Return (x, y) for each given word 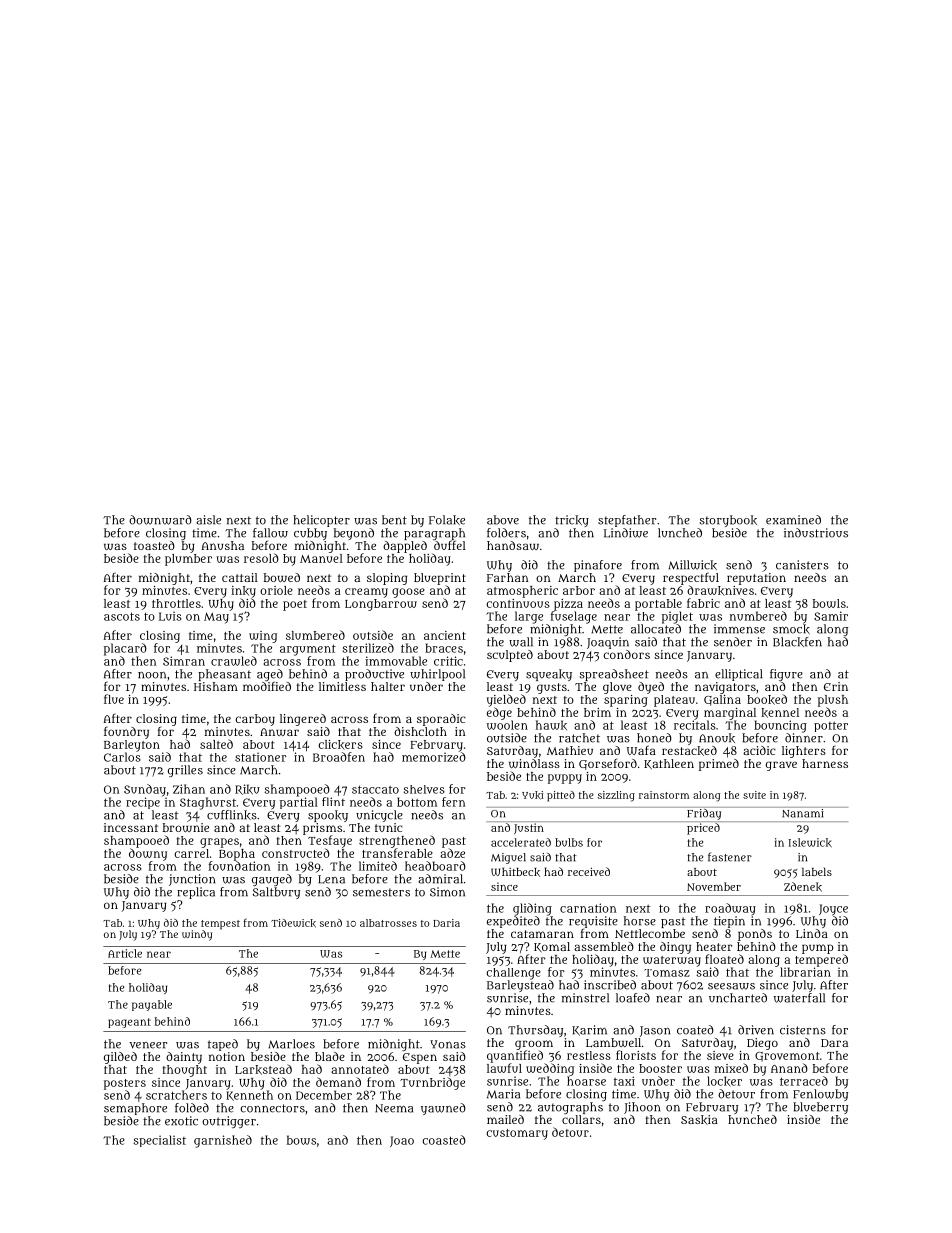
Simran (184, 661)
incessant (131, 827)
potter (831, 727)
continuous (518, 603)
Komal (552, 947)
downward (160, 520)
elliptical (739, 675)
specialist (159, 1141)
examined (793, 520)
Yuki (532, 795)
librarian (805, 972)
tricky (572, 521)
